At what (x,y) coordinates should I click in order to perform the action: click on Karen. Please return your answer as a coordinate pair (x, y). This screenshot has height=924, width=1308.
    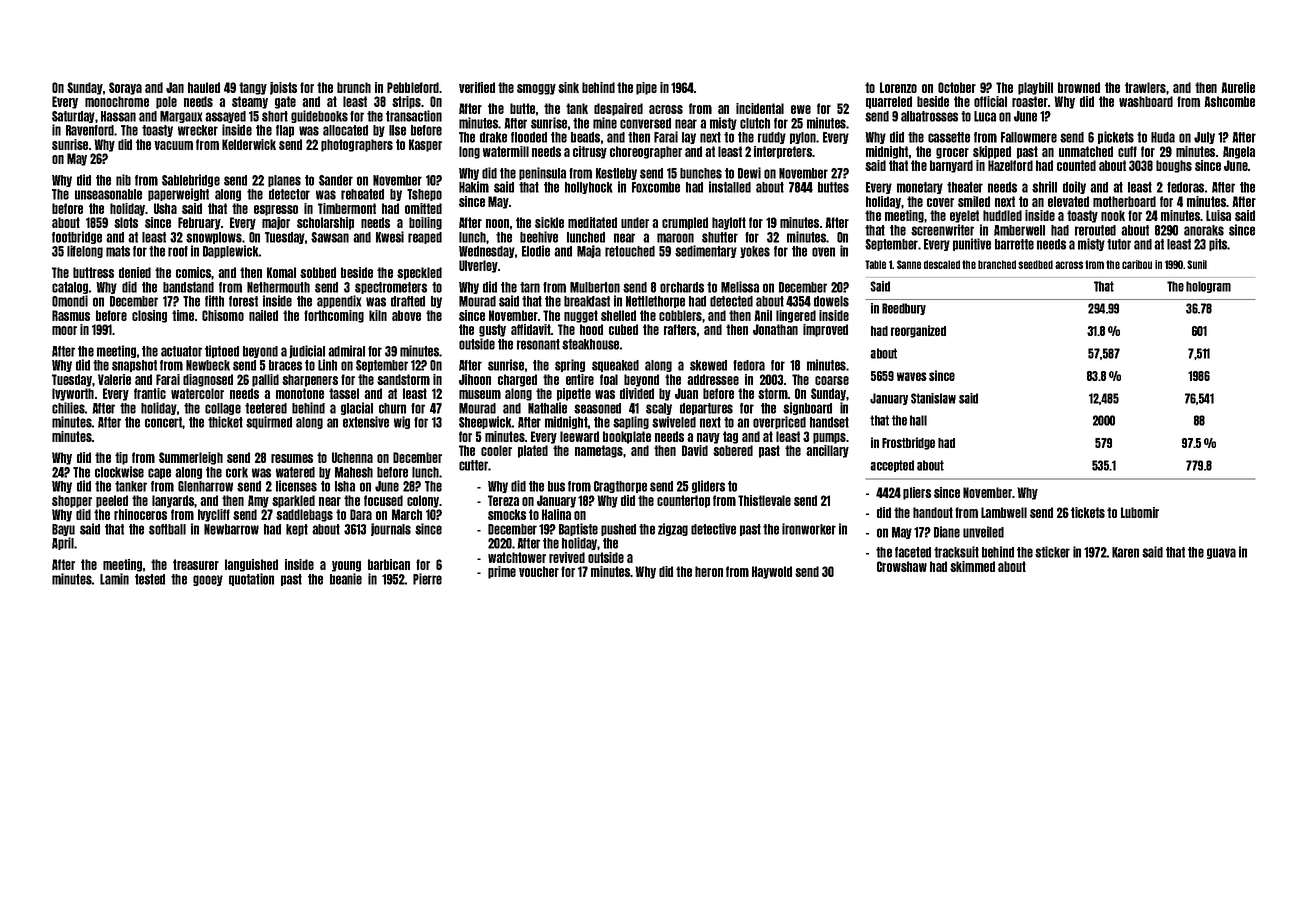
    Looking at the image, I should click on (1125, 552).
